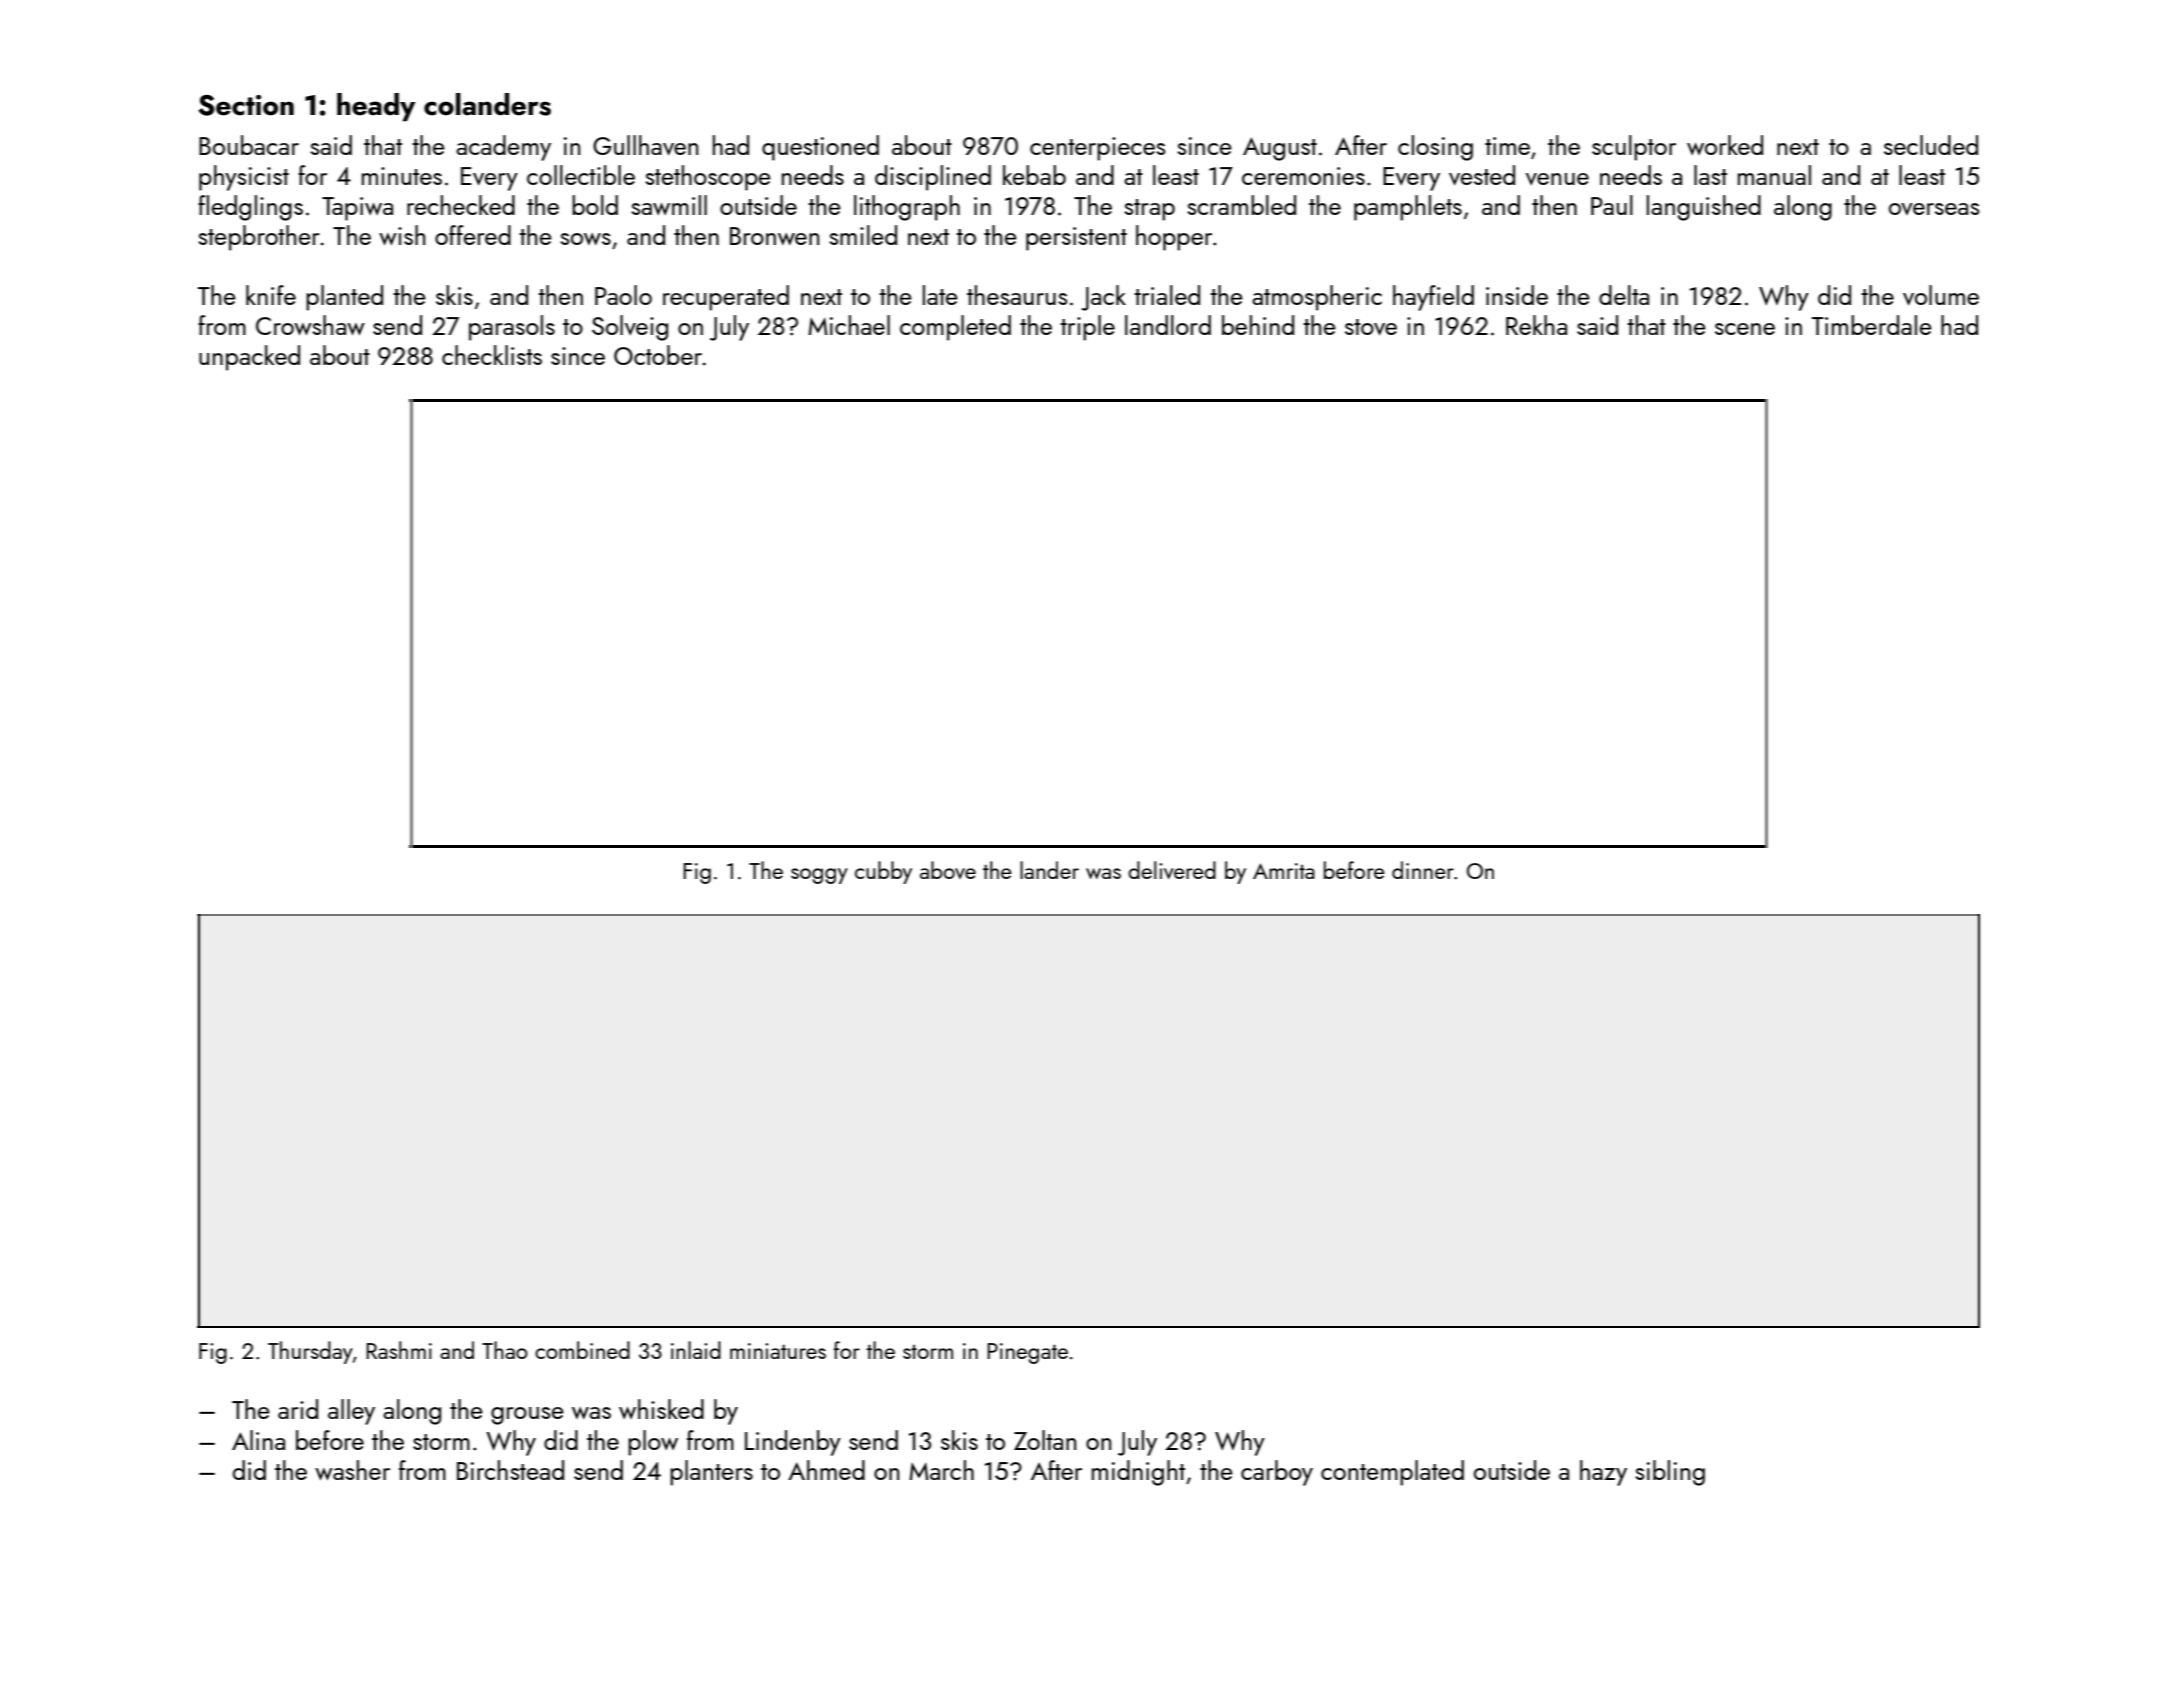  I want to click on dinner, so click(1423, 870).
